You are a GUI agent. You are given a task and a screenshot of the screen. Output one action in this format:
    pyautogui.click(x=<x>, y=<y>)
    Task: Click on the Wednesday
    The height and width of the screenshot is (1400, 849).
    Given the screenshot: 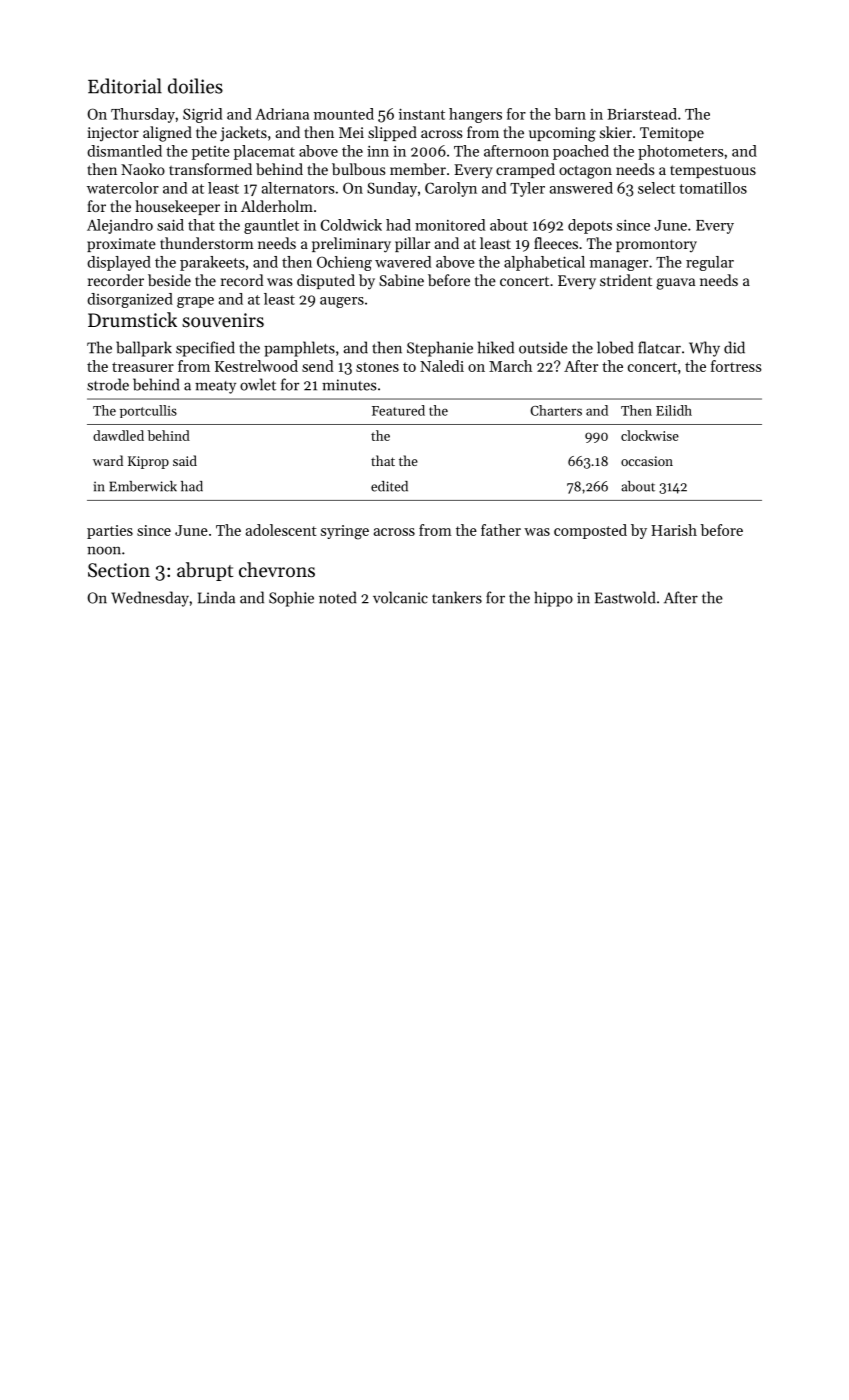 What is the action you would take?
    pyautogui.click(x=150, y=599)
